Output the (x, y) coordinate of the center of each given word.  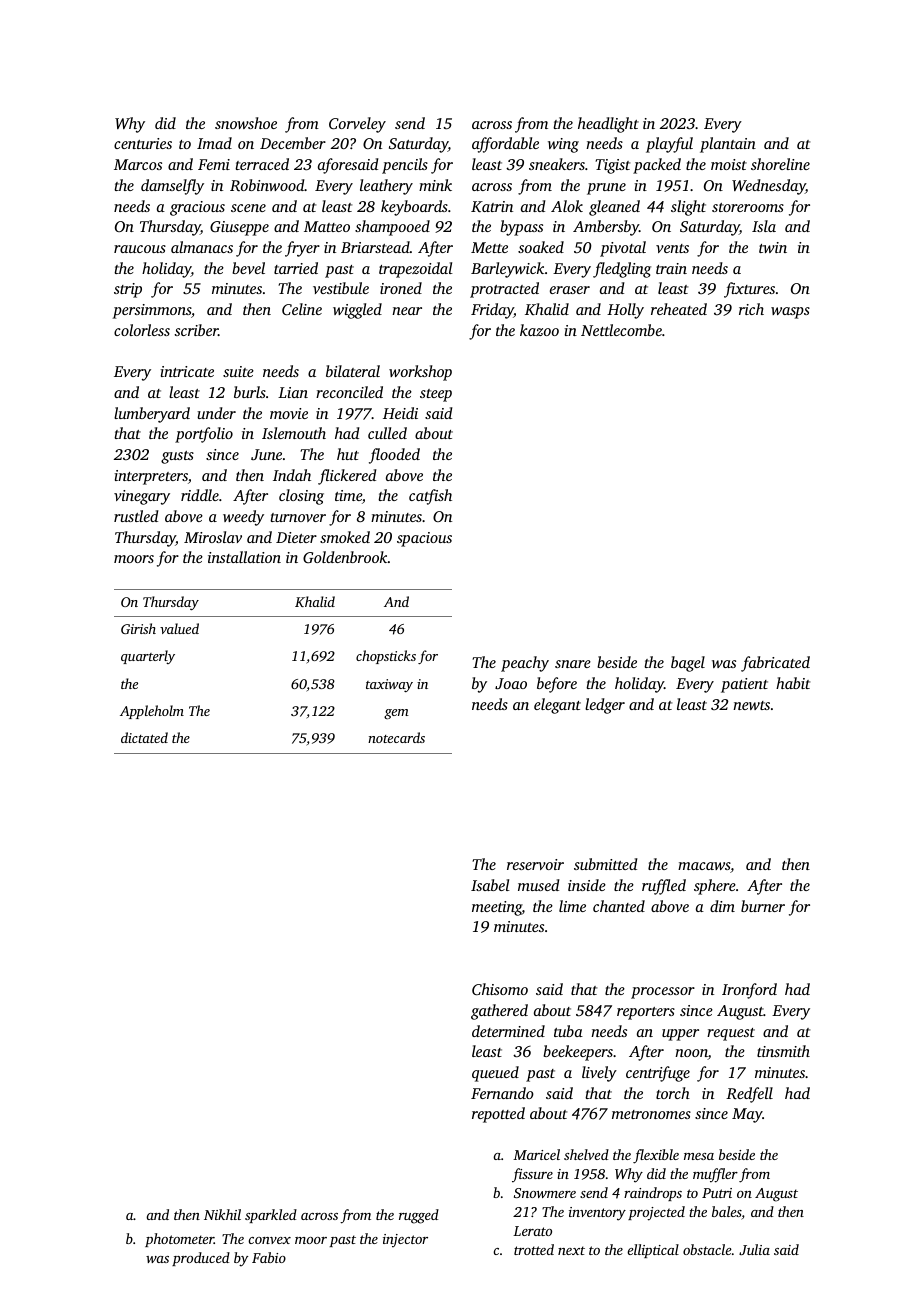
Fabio (269, 1257)
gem (396, 714)
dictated (144, 737)
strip (128, 290)
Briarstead (375, 247)
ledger (605, 706)
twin (773, 247)
